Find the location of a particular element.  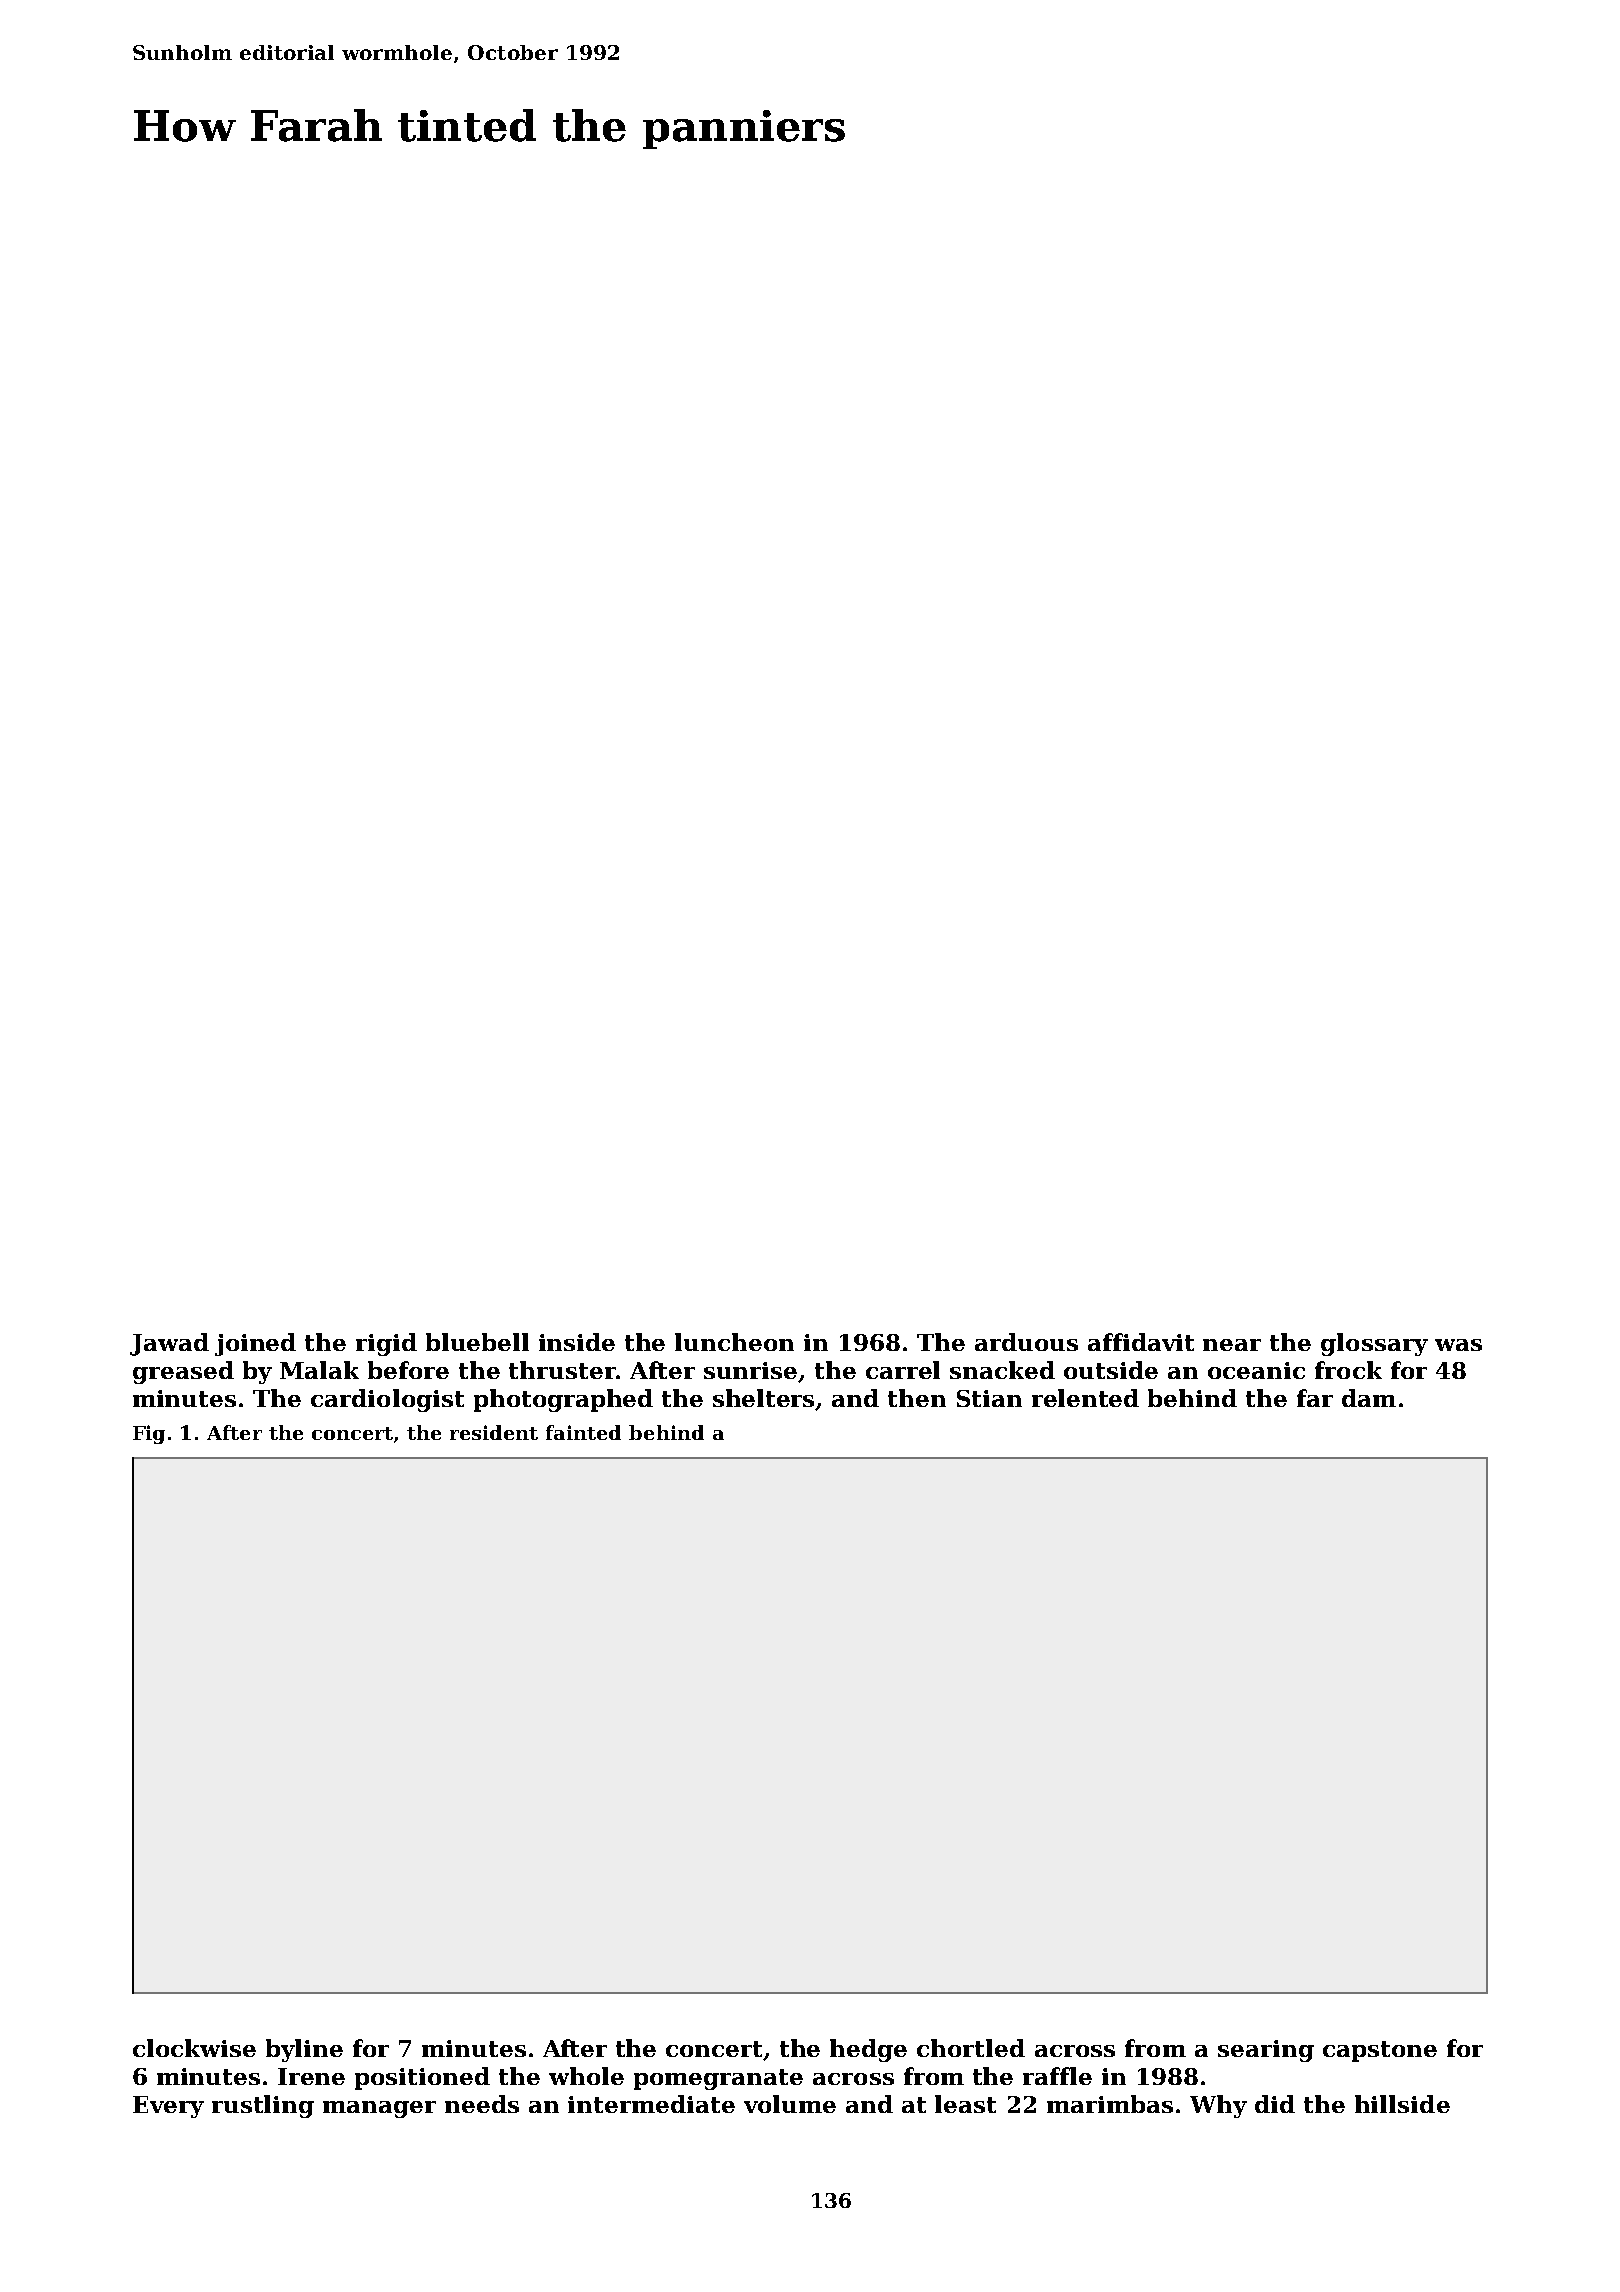

chortled is located at coordinates (971, 2048).
